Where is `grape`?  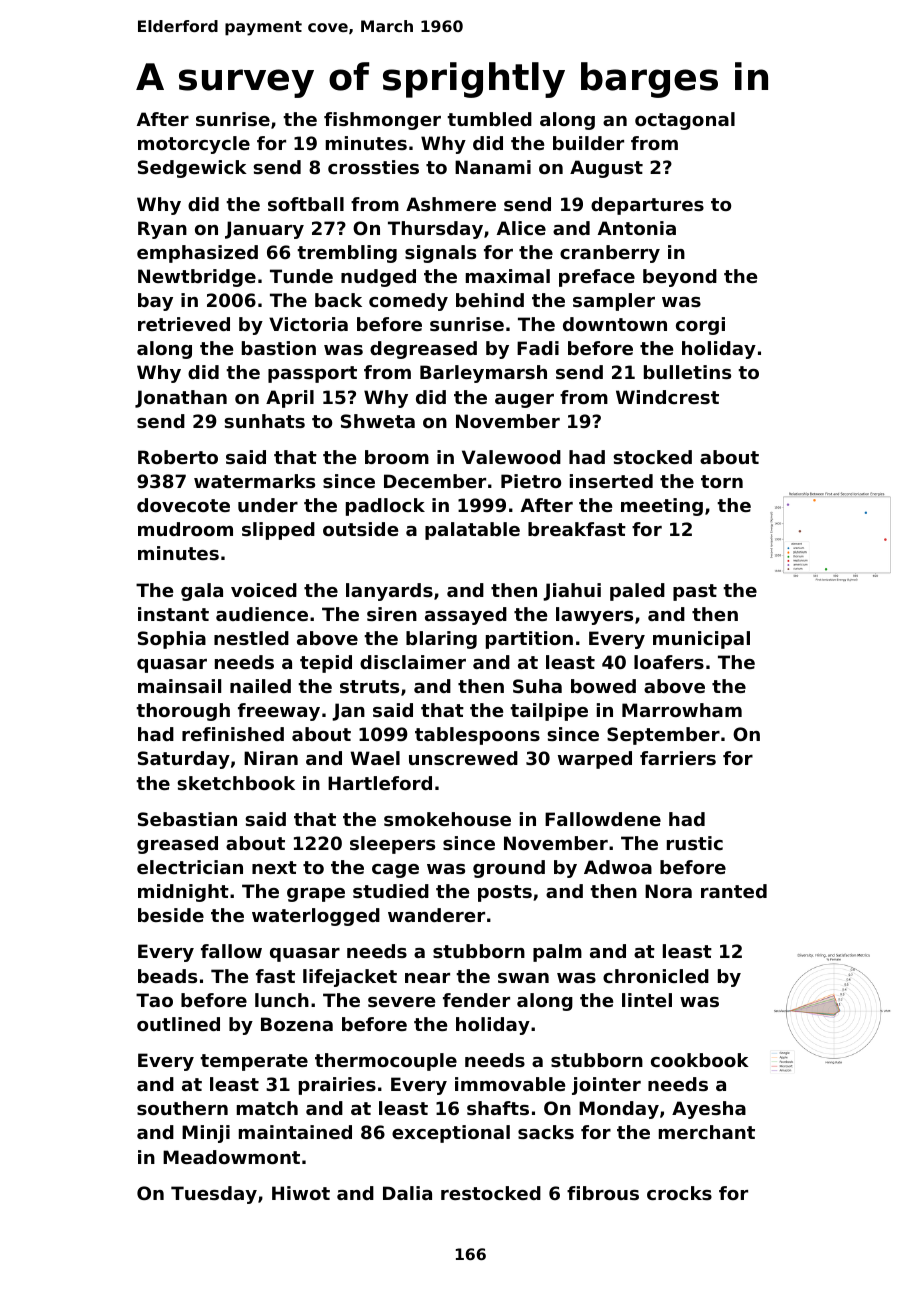
grape is located at coordinates (316, 895).
